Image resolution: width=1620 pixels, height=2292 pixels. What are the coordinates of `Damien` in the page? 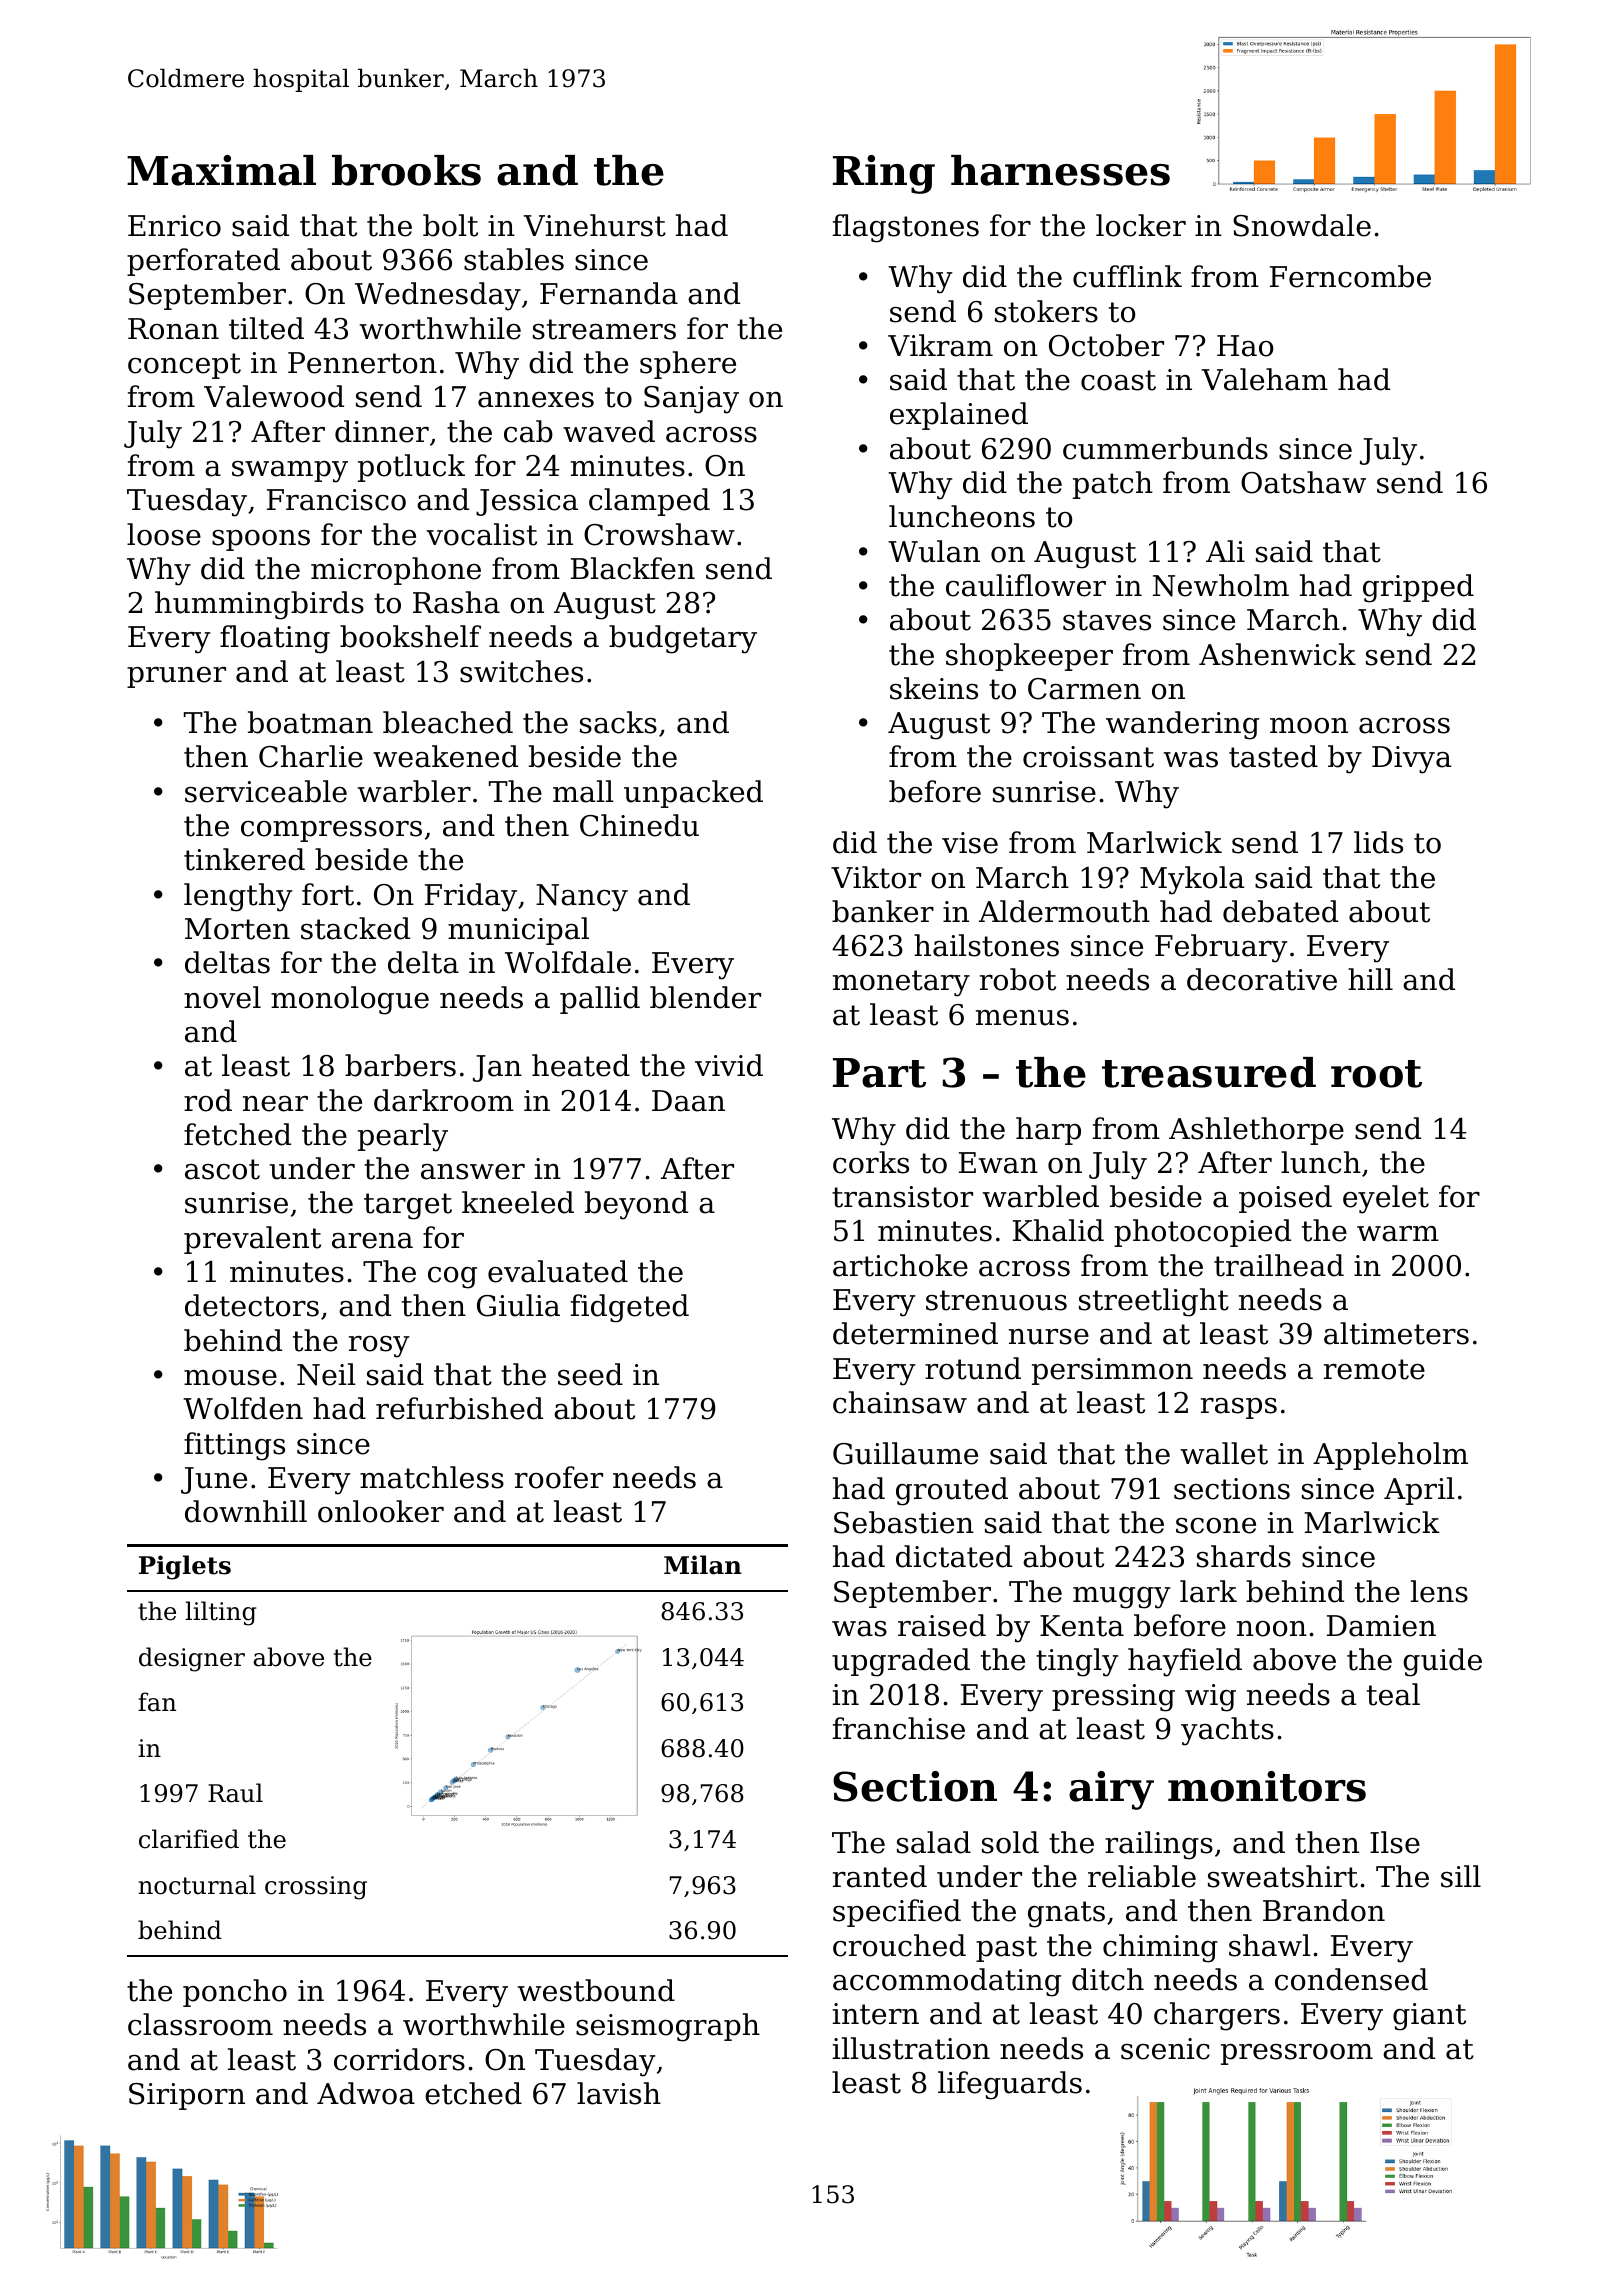 It's located at (1381, 1626).
